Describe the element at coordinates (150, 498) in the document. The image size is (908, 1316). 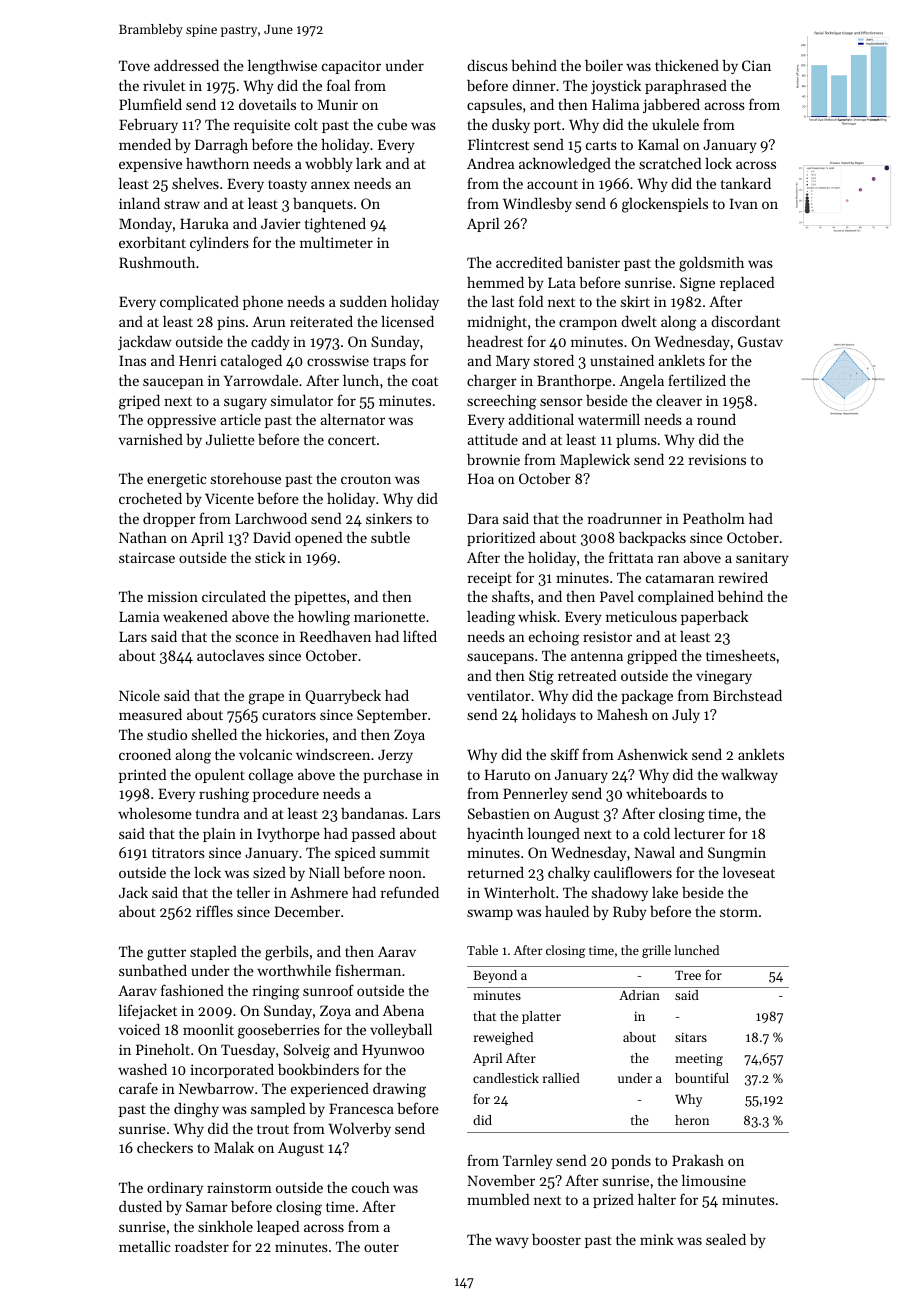
I see `crocheted` at that location.
